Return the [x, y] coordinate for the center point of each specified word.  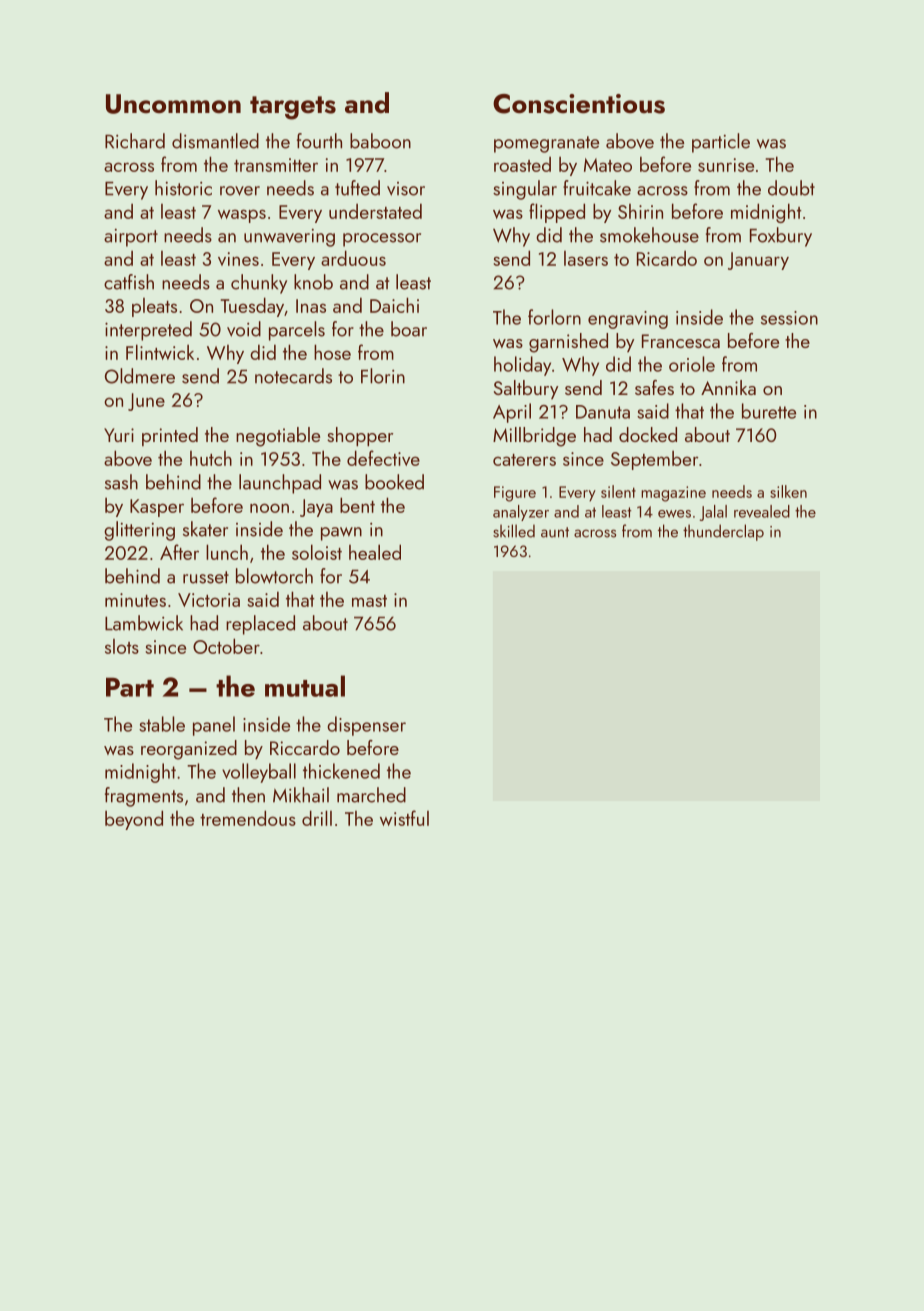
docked [648, 434]
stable [162, 724]
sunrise [726, 165]
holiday [522, 366]
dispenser [366, 726]
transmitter [276, 165]
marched [371, 795]
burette [769, 411]
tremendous [248, 818]
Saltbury [526, 389]
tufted [357, 188]
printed [170, 436]
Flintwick [160, 352]
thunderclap [723, 532]
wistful [404, 818]
